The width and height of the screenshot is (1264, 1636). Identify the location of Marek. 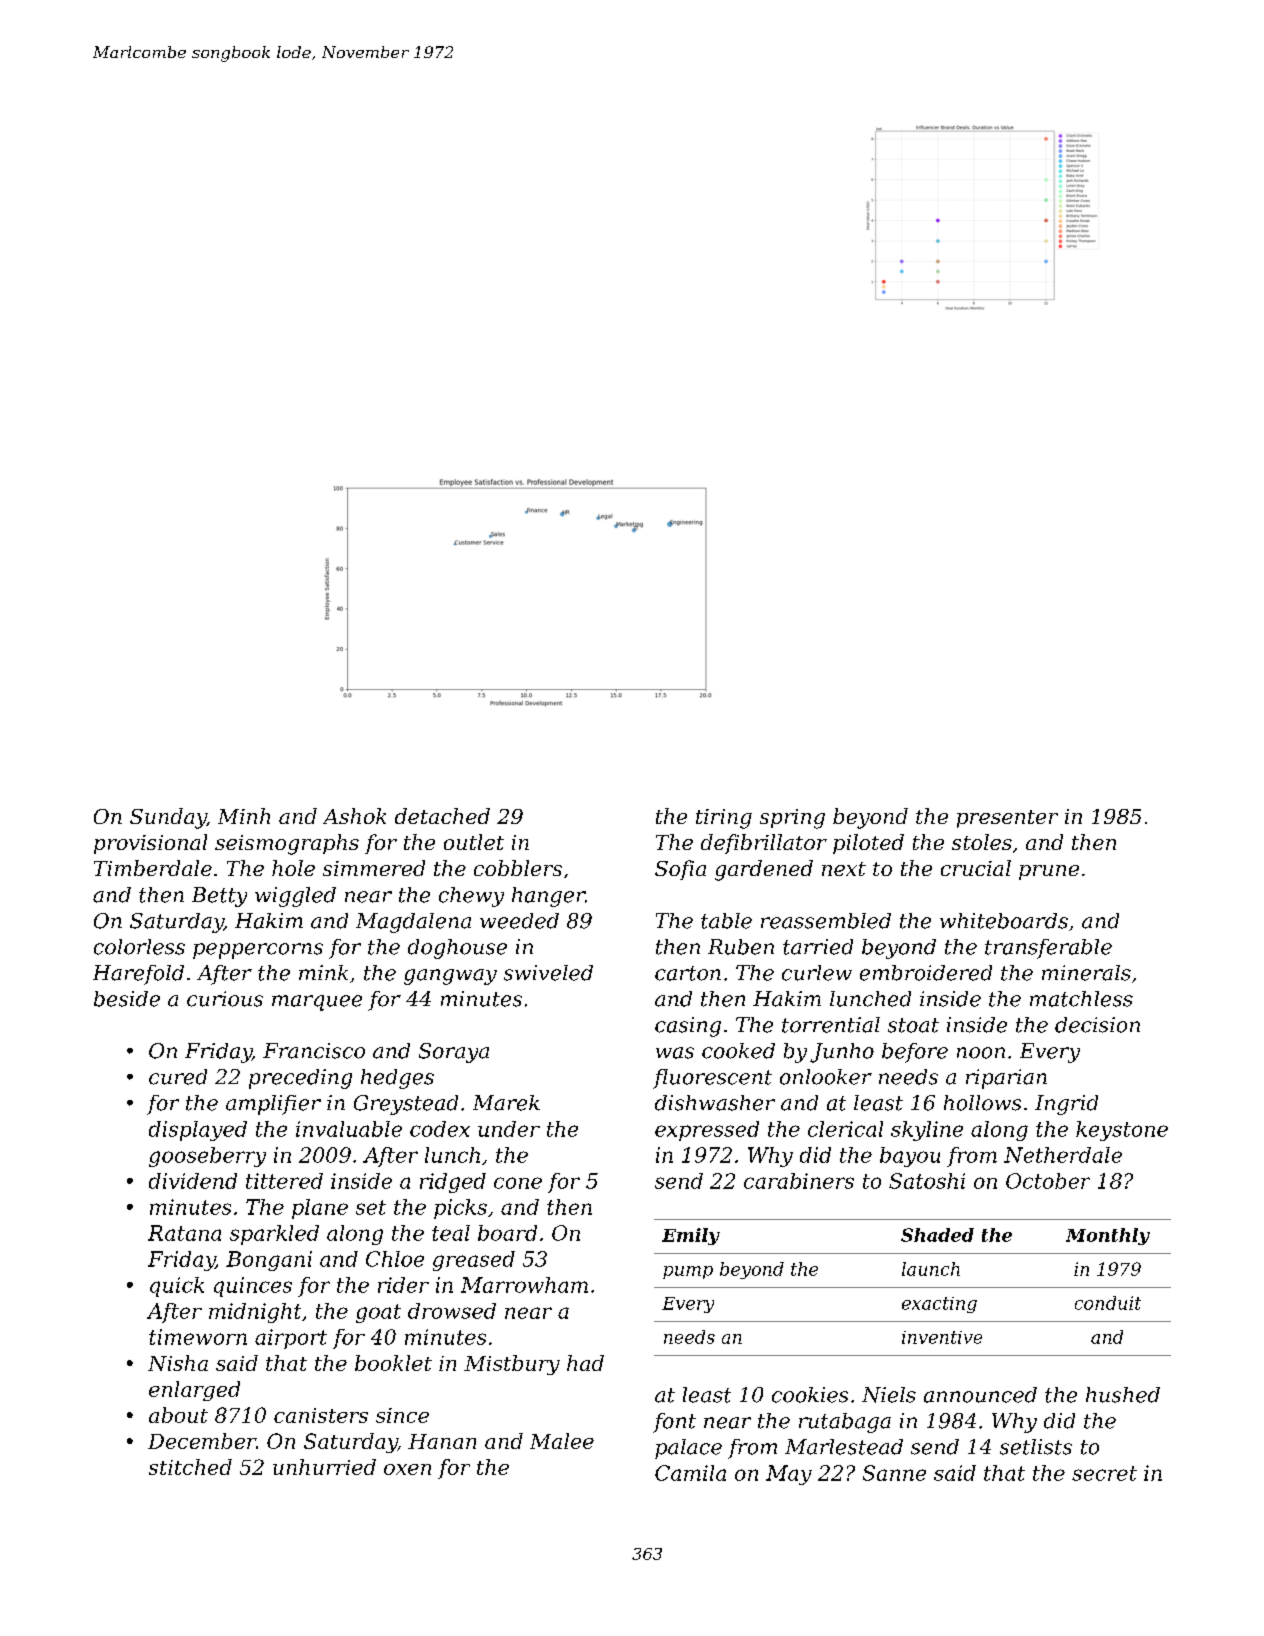
(506, 1103).
